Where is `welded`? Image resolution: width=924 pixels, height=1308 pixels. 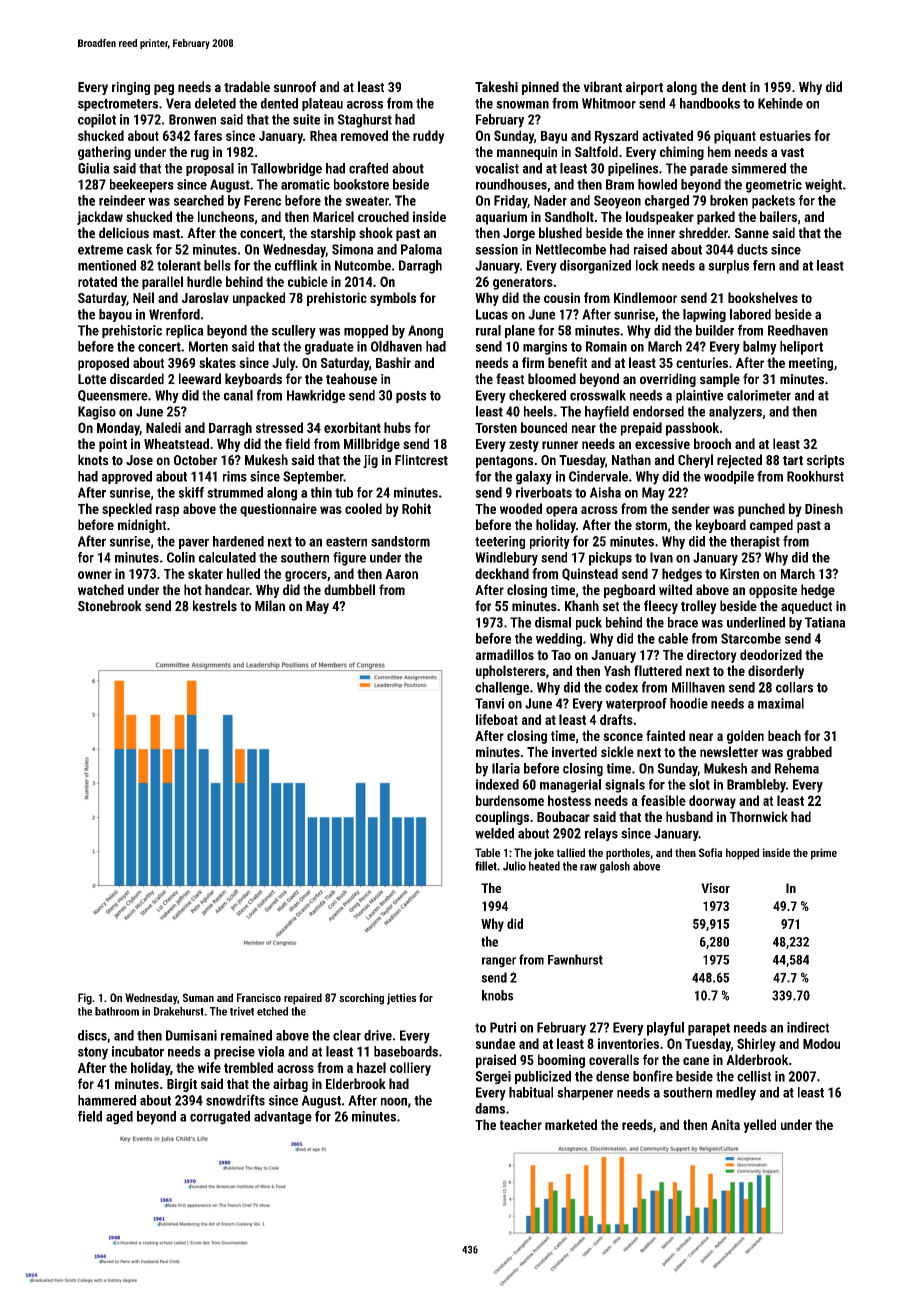
welded is located at coordinates (494, 833).
